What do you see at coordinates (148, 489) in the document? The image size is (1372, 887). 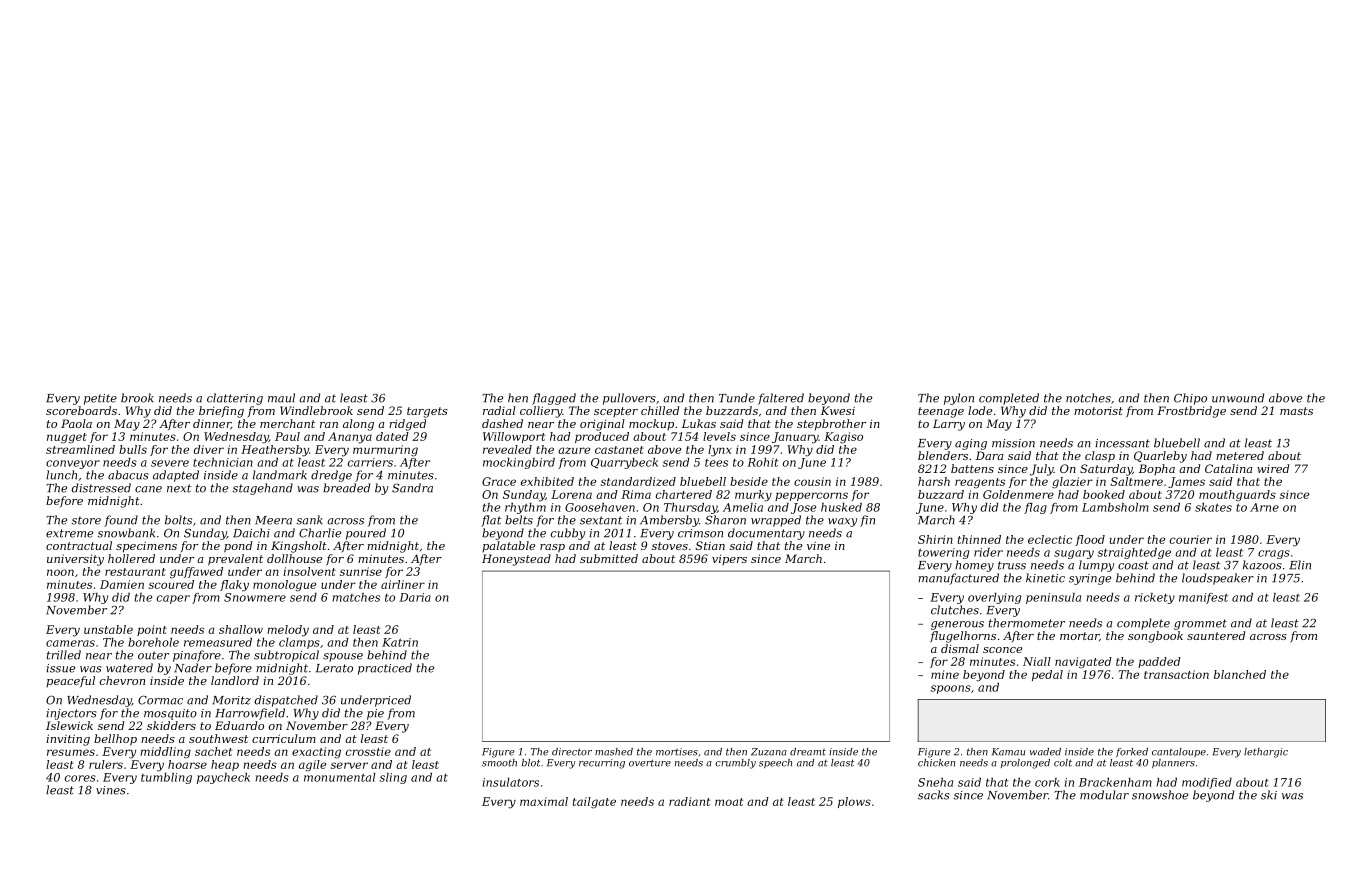 I see `cane` at bounding box center [148, 489].
